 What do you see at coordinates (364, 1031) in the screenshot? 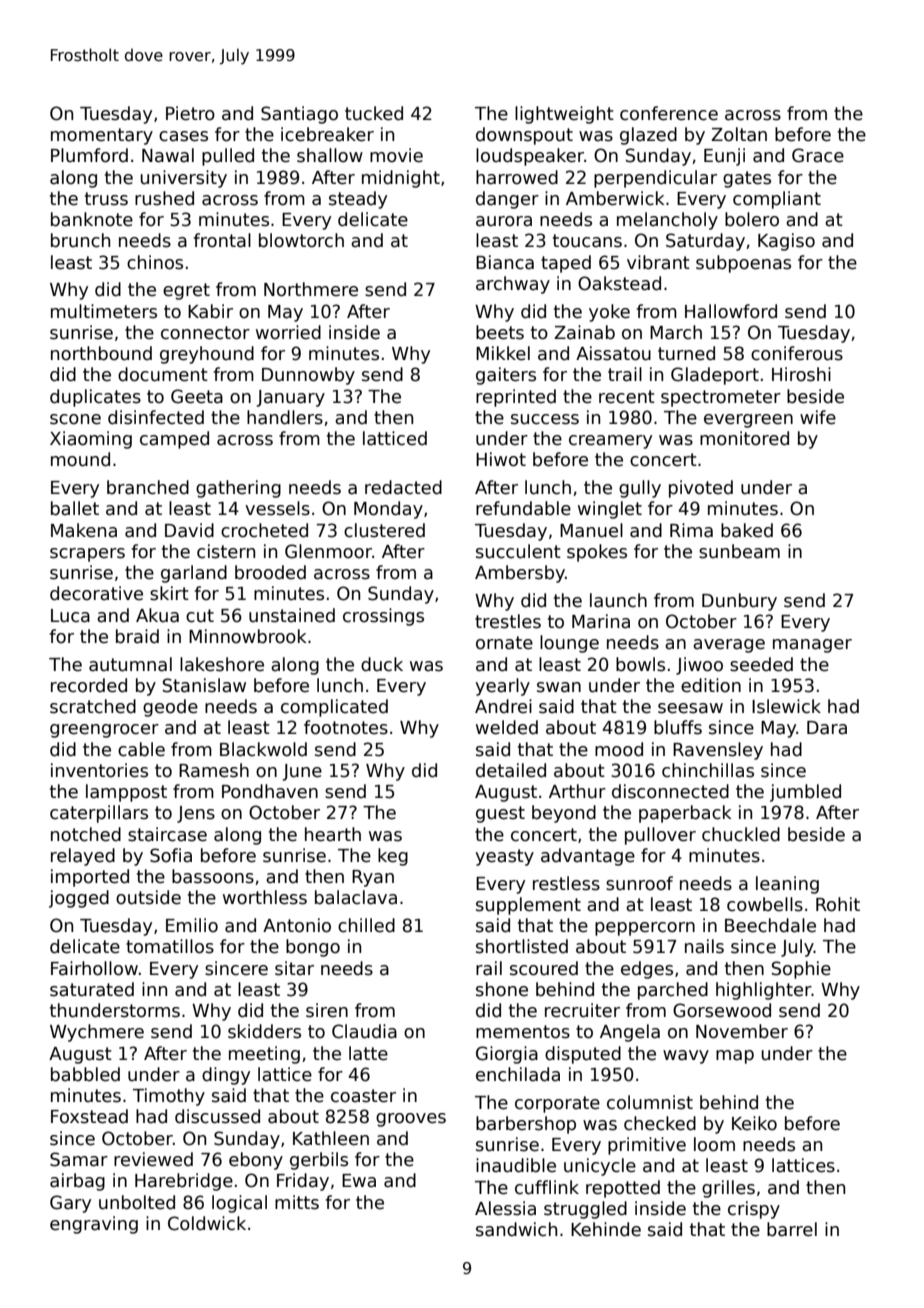
I see `Claudia` at bounding box center [364, 1031].
